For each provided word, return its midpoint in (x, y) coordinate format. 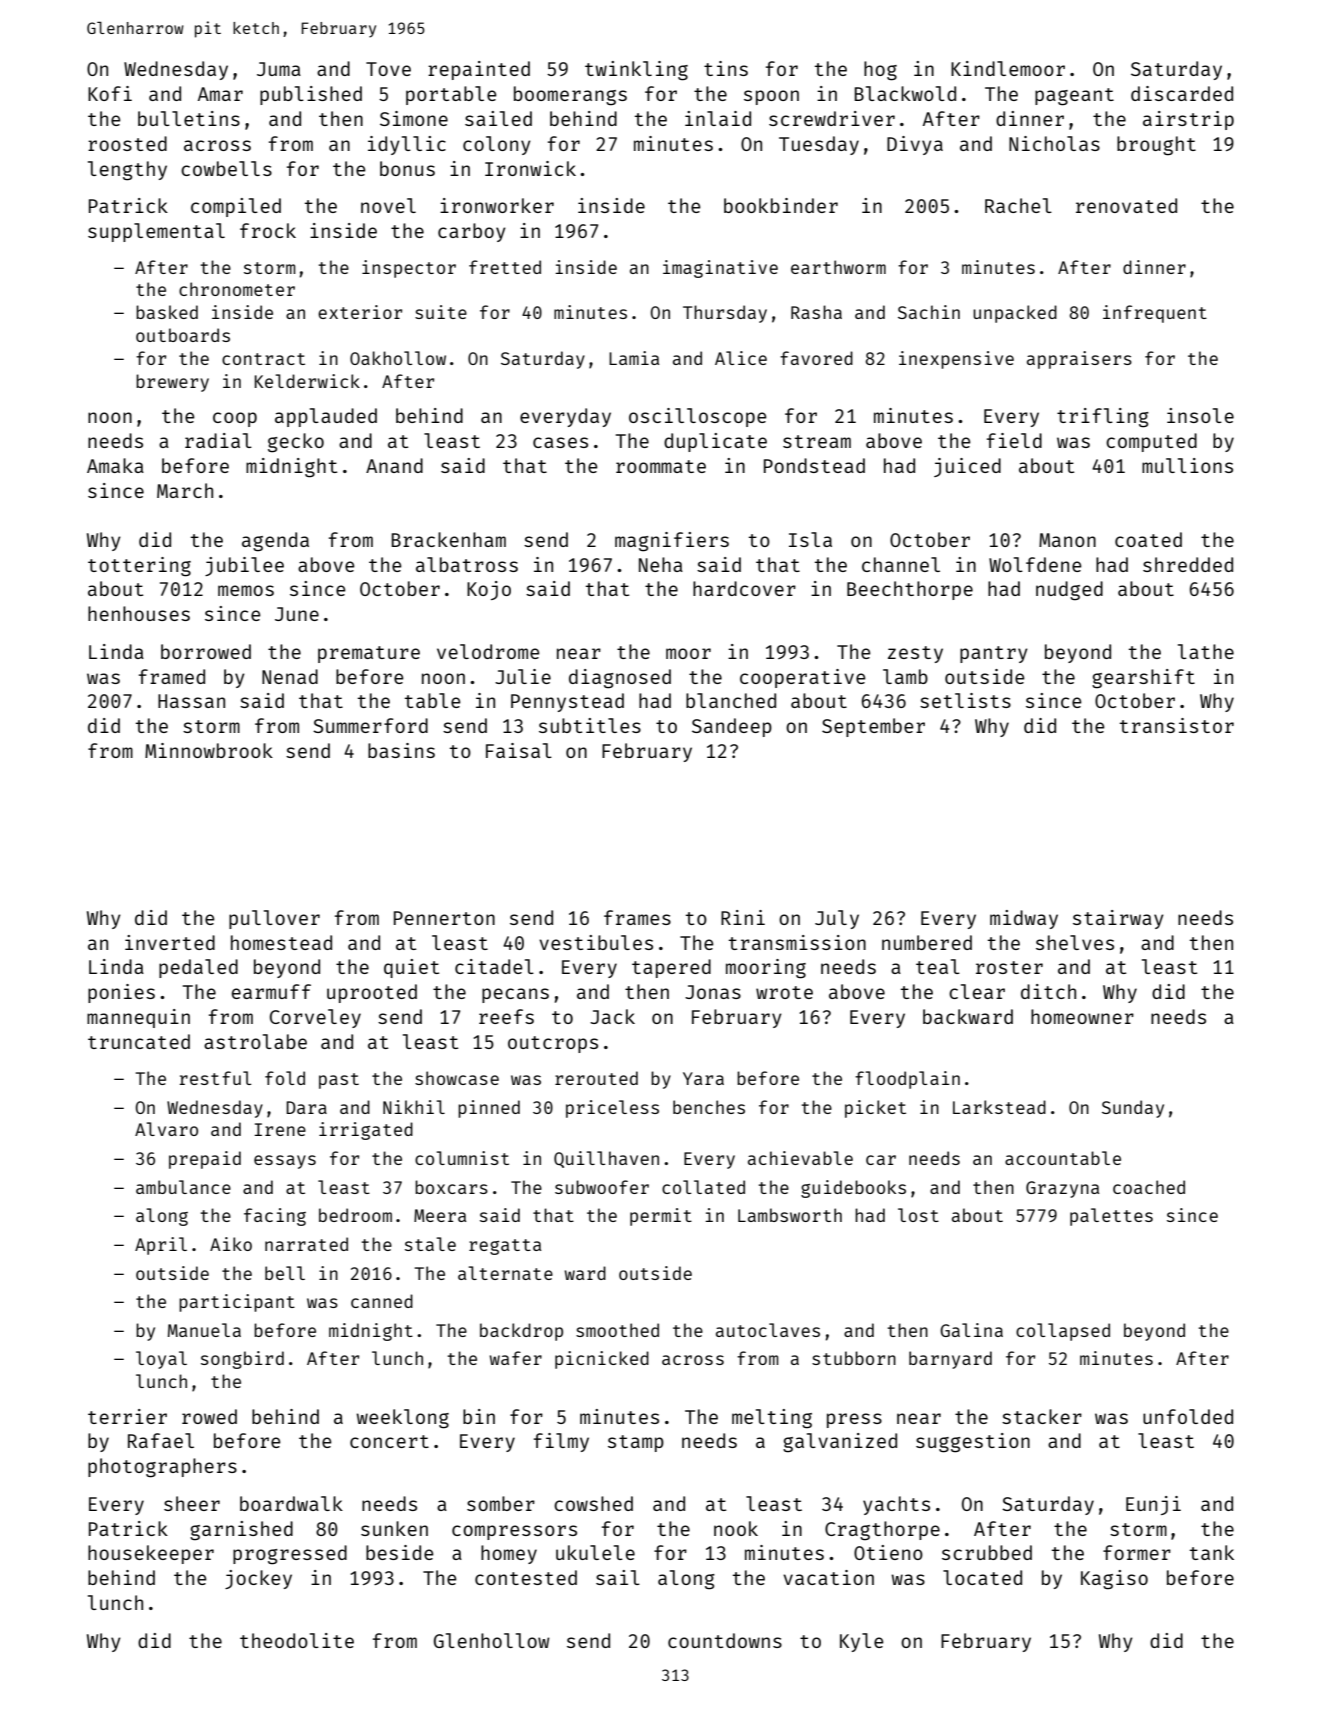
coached (1149, 1187)
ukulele (595, 1552)
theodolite (297, 1640)
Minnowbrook (209, 750)
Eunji (1153, 1505)
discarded (1182, 93)
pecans (515, 995)
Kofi (110, 93)
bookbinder (781, 205)
